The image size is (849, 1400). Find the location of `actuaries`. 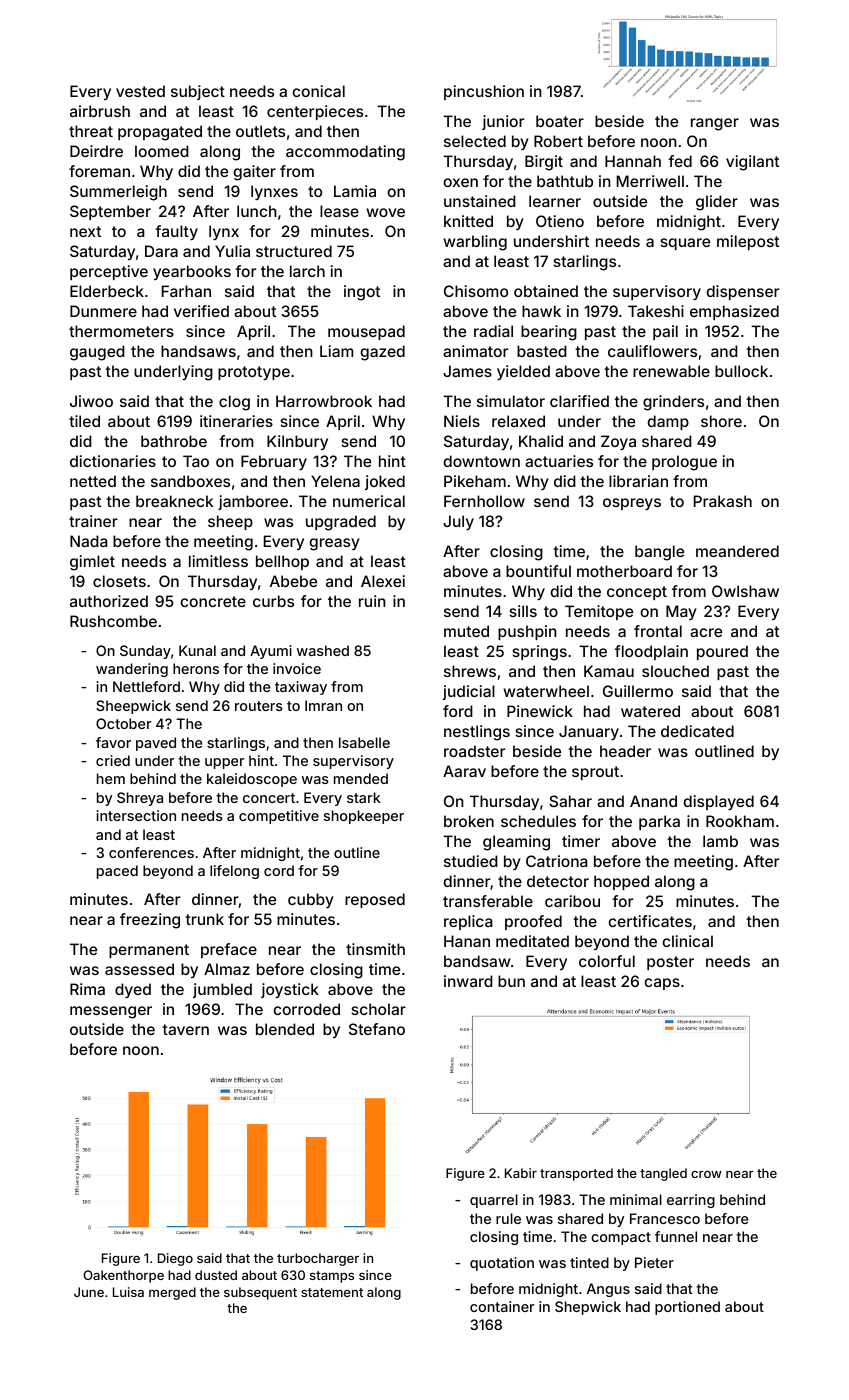

actuaries is located at coordinates (559, 461).
